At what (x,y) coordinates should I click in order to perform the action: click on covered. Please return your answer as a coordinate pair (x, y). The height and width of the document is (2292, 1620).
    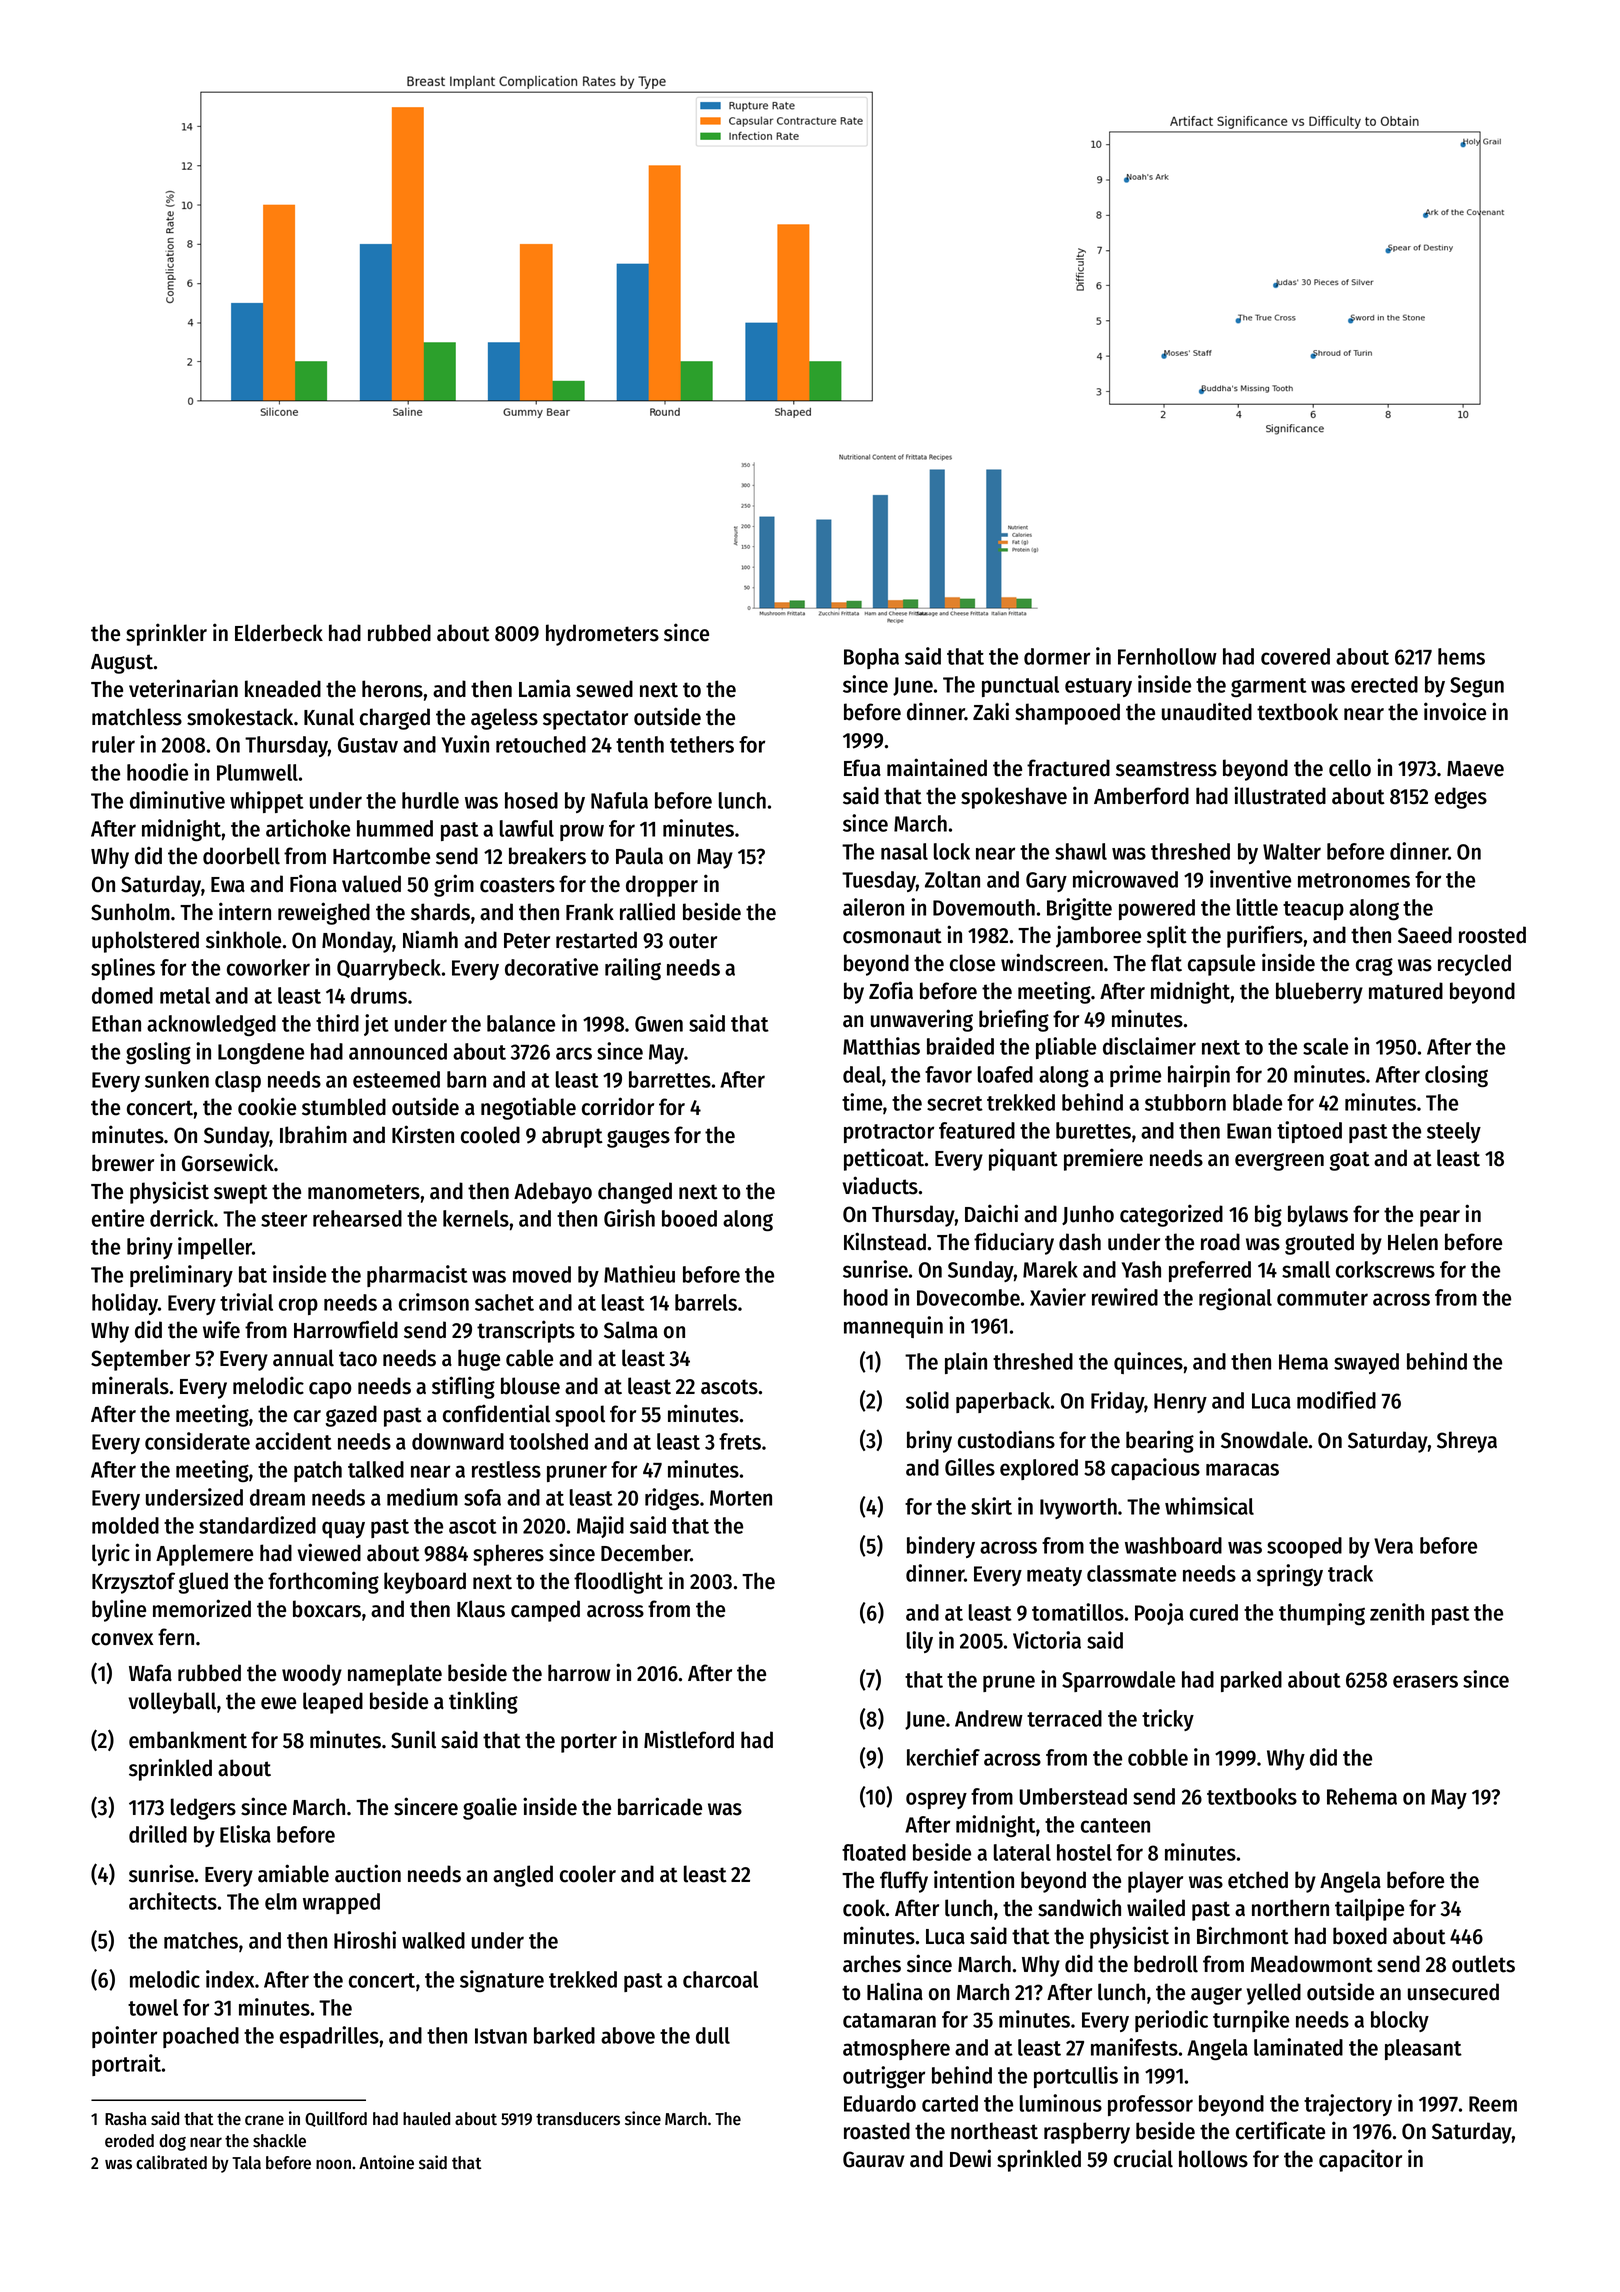
    Looking at the image, I should click on (1295, 656).
